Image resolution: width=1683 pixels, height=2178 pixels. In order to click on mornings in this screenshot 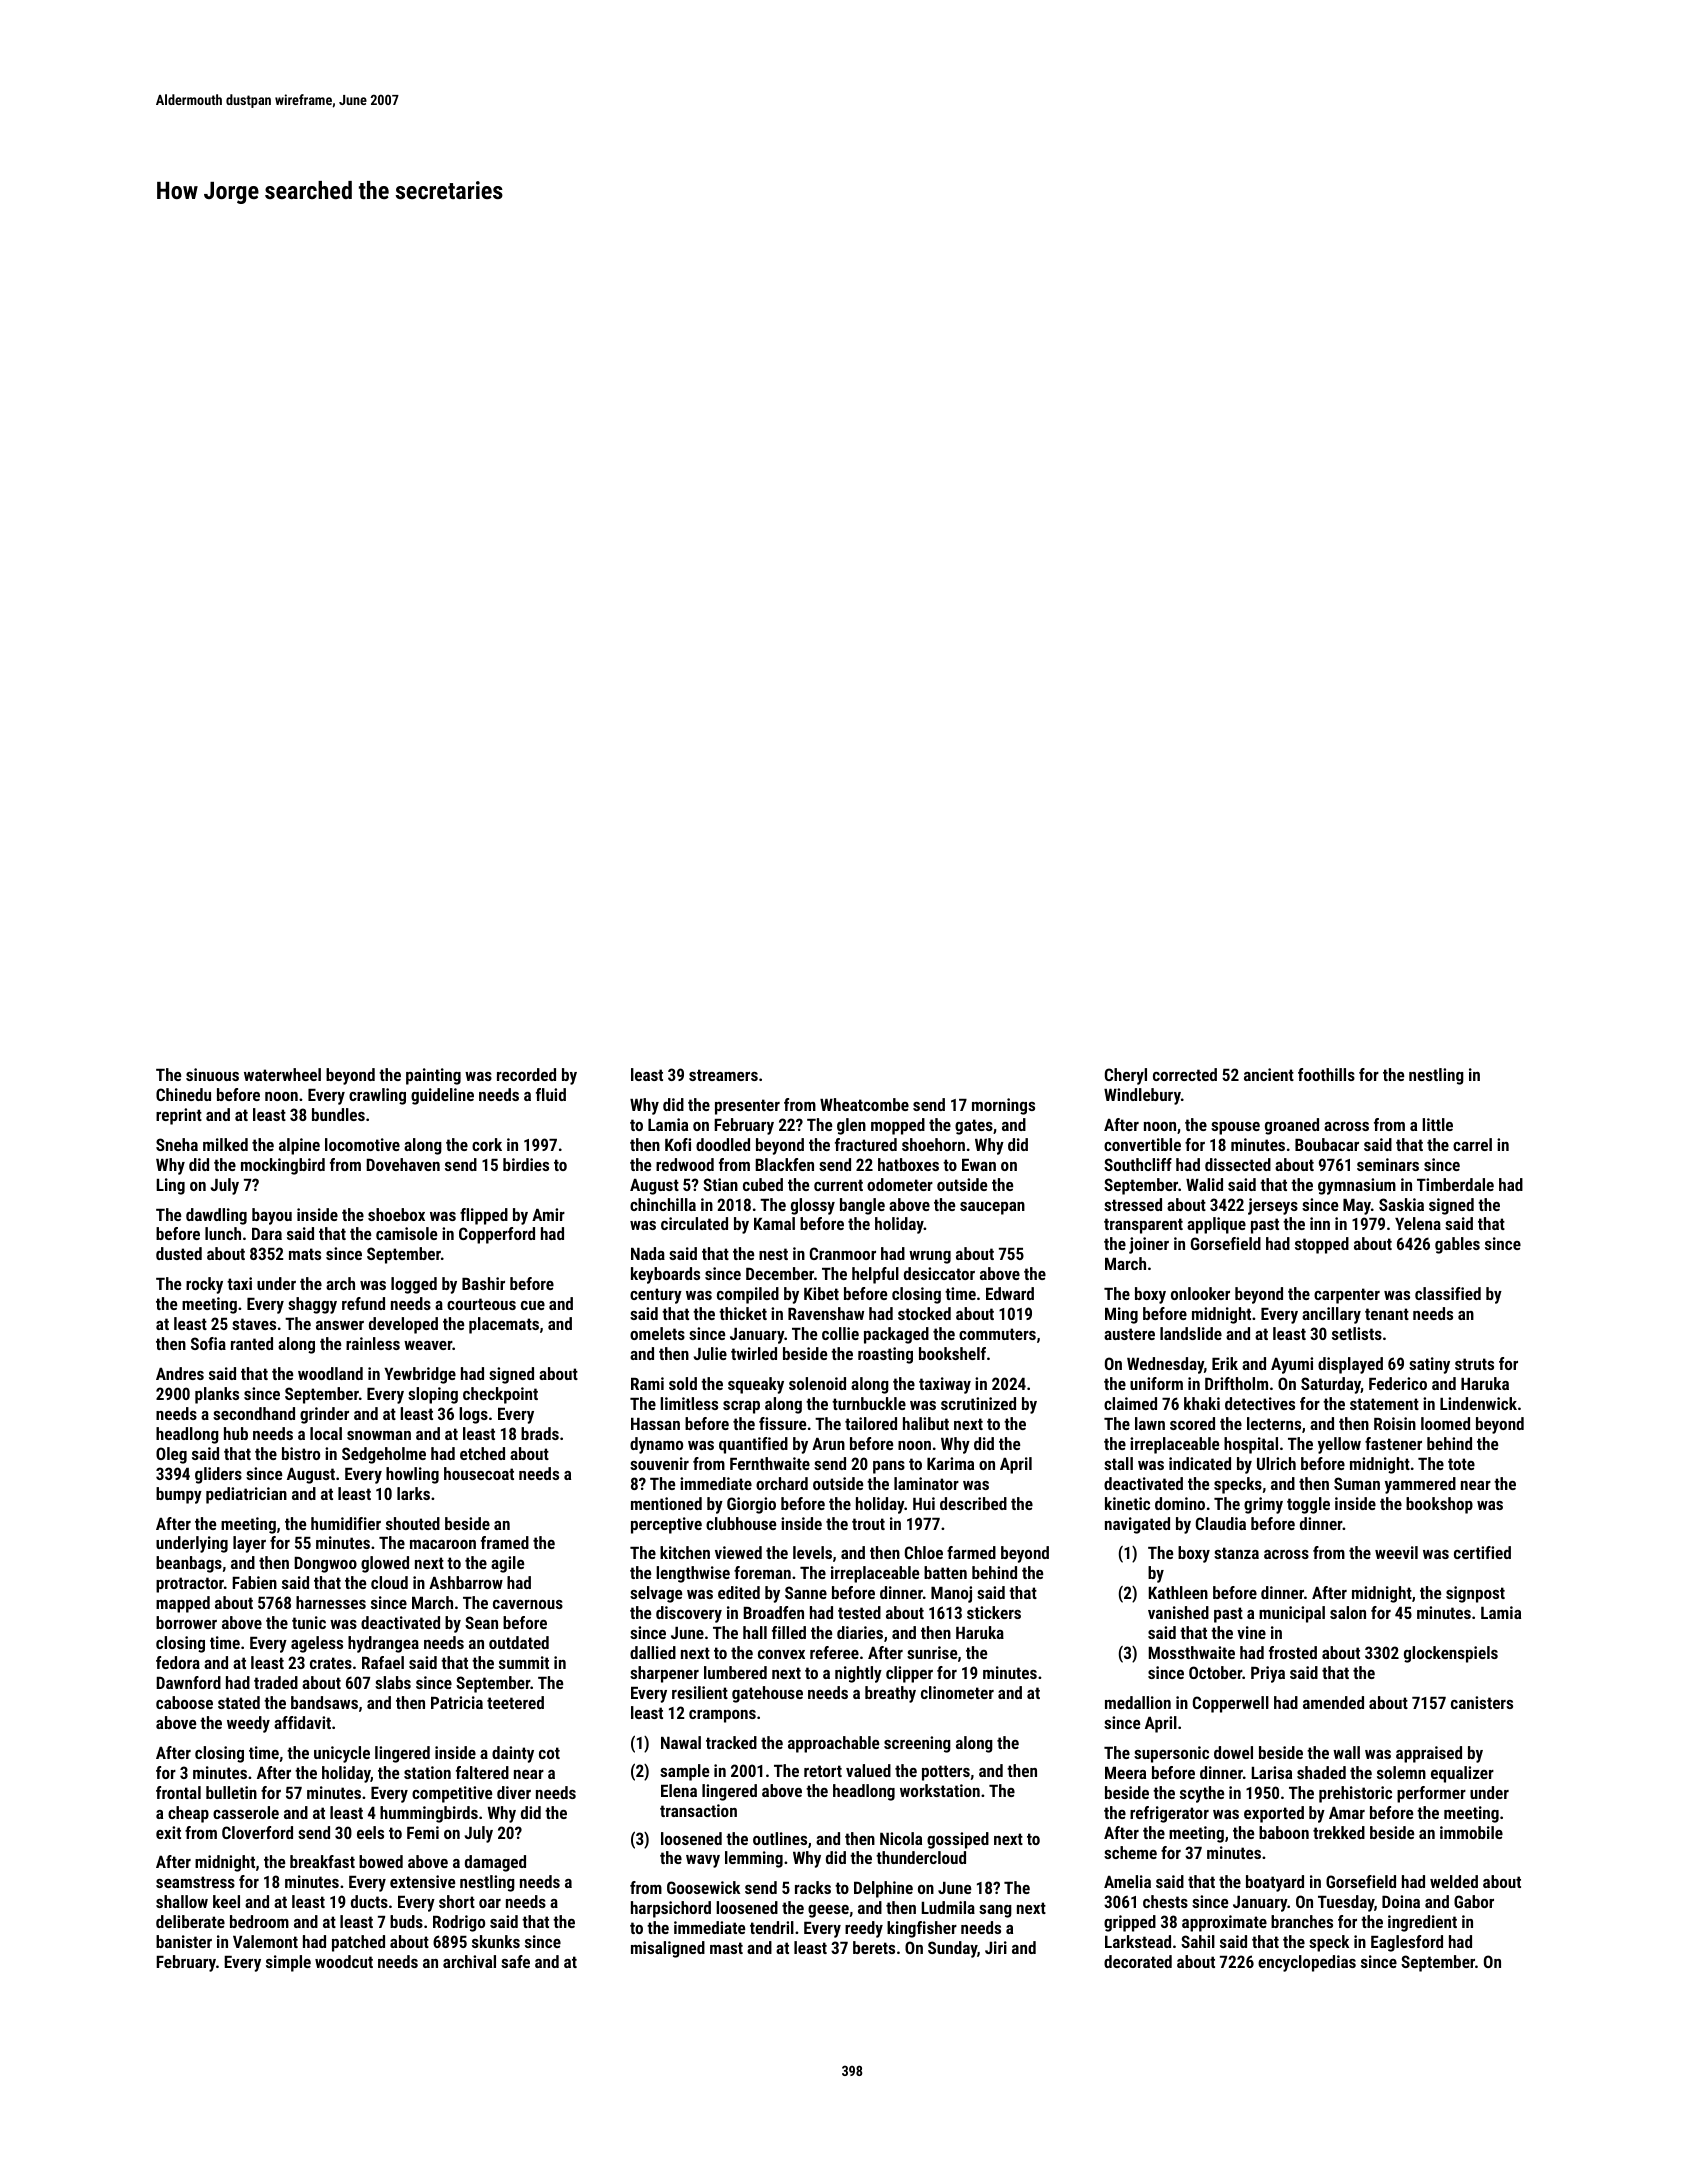, I will do `click(1003, 1106)`.
